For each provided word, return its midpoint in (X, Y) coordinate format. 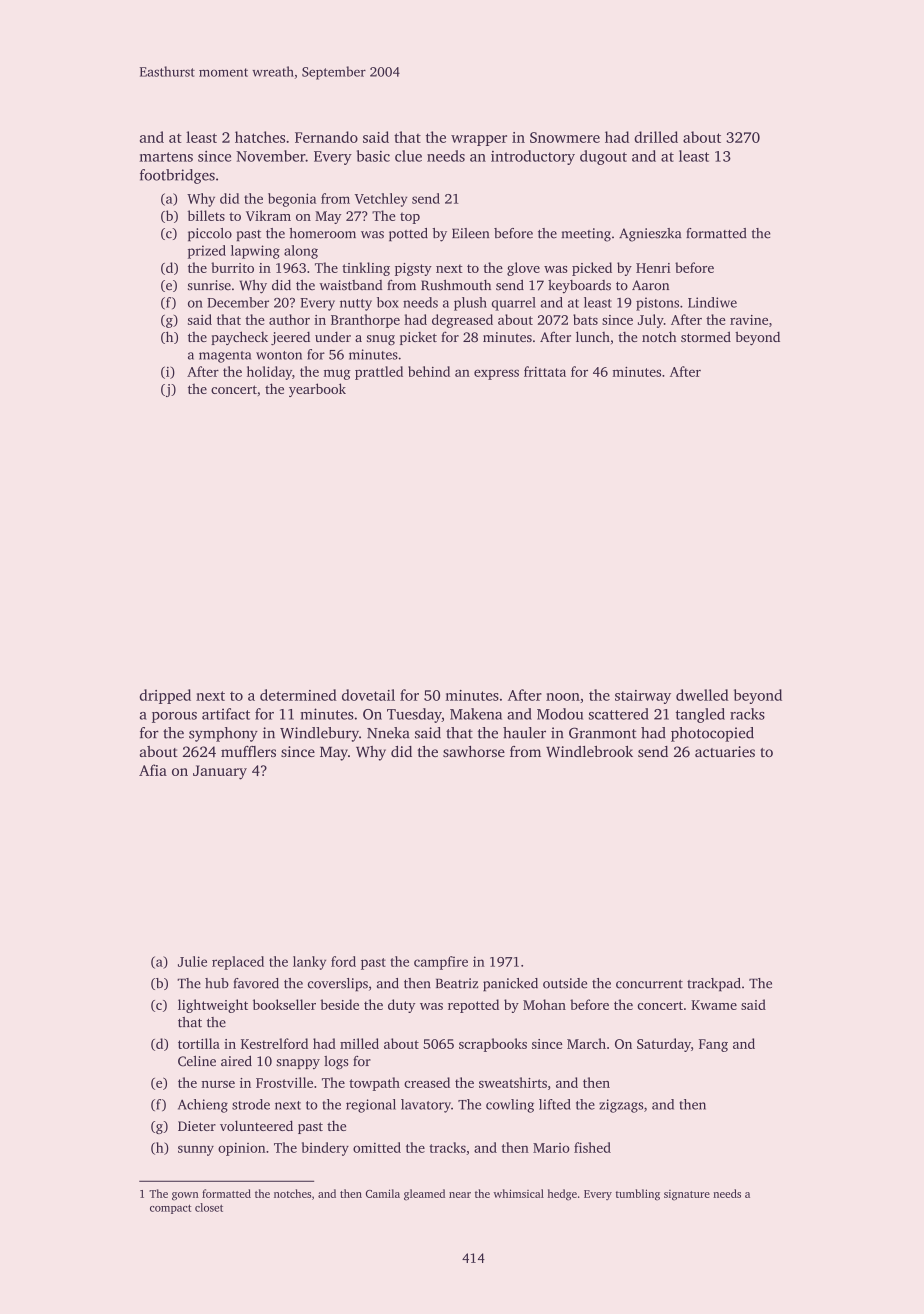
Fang (713, 1045)
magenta (225, 357)
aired (236, 1061)
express (496, 374)
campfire (441, 963)
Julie (192, 961)
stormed (706, 336)
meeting (586, 235)
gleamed (424, 1195)
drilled (656, 137)
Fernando (326, 137)
